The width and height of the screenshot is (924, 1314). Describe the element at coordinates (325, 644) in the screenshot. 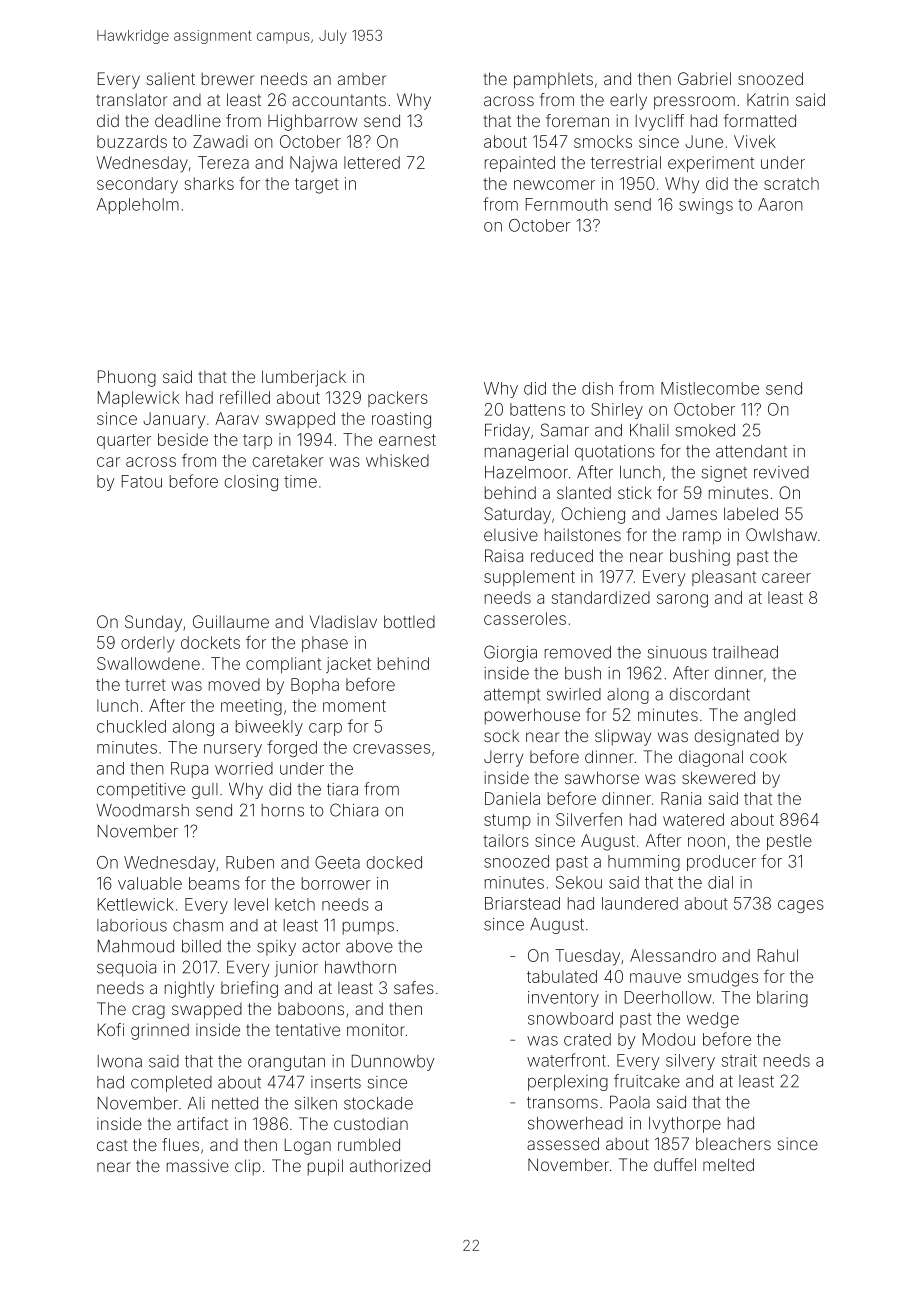

I see `phase` at that location.
